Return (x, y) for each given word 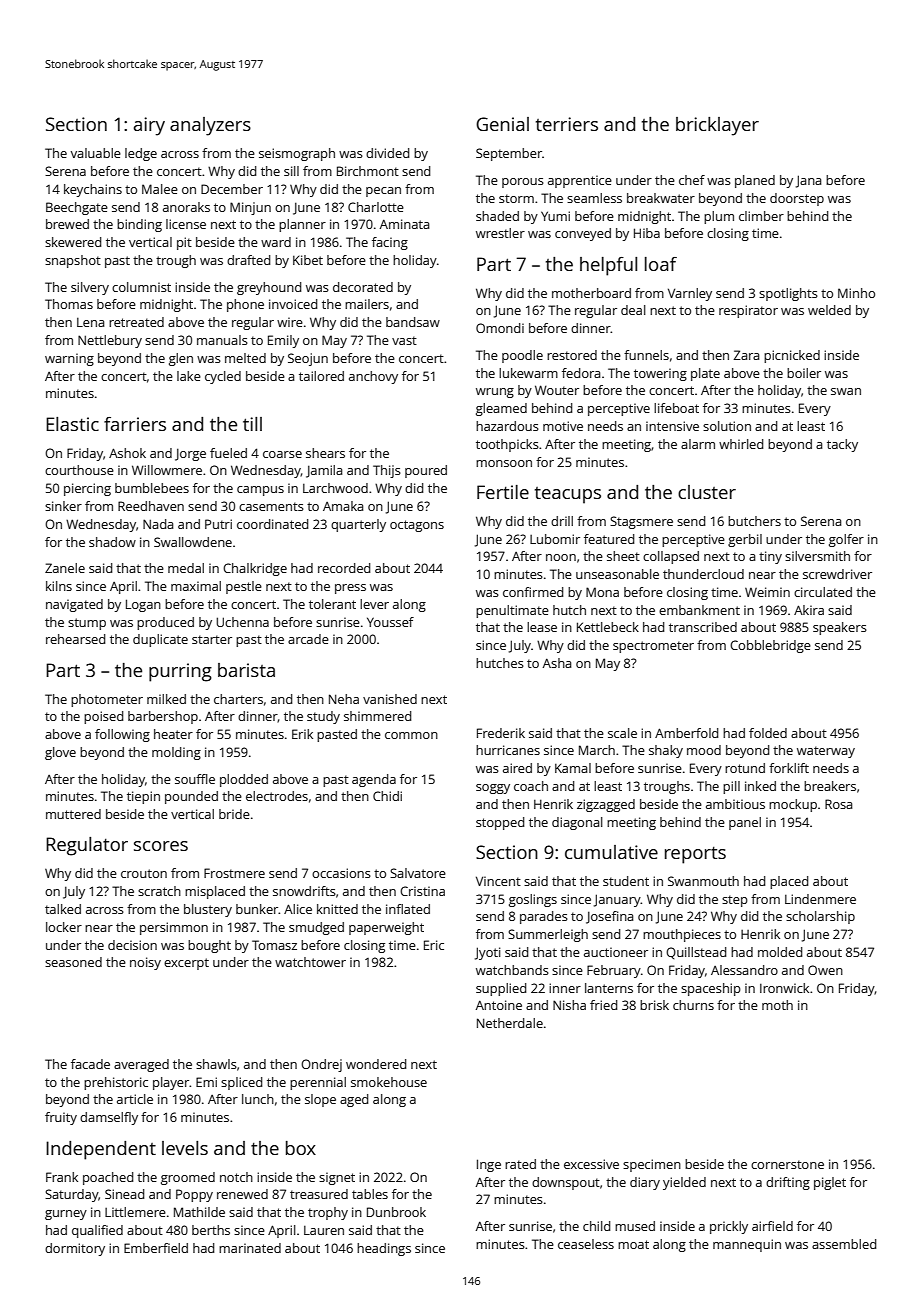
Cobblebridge (770, 646)
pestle (244, 587)
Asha (557, 663)
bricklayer (717, 126)
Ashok (127, 453)
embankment (699, 610)
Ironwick (784, 988)
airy (149, 126)
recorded (344, 568)
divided (387, 153)
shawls (216, 1064)
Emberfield (156, 1248)
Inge (489, 1165)
